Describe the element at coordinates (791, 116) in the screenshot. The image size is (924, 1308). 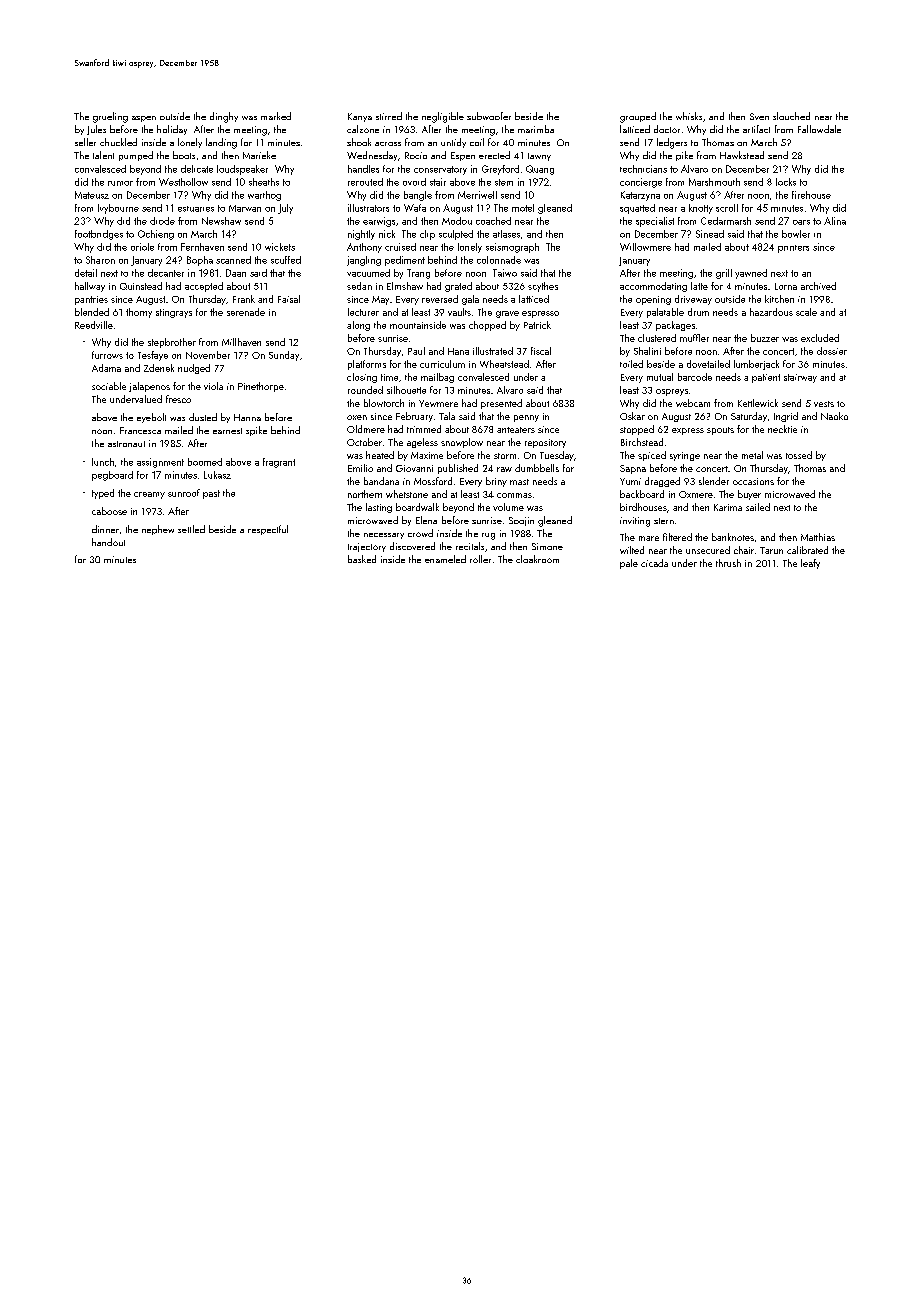
I see `slouched` at that location.
